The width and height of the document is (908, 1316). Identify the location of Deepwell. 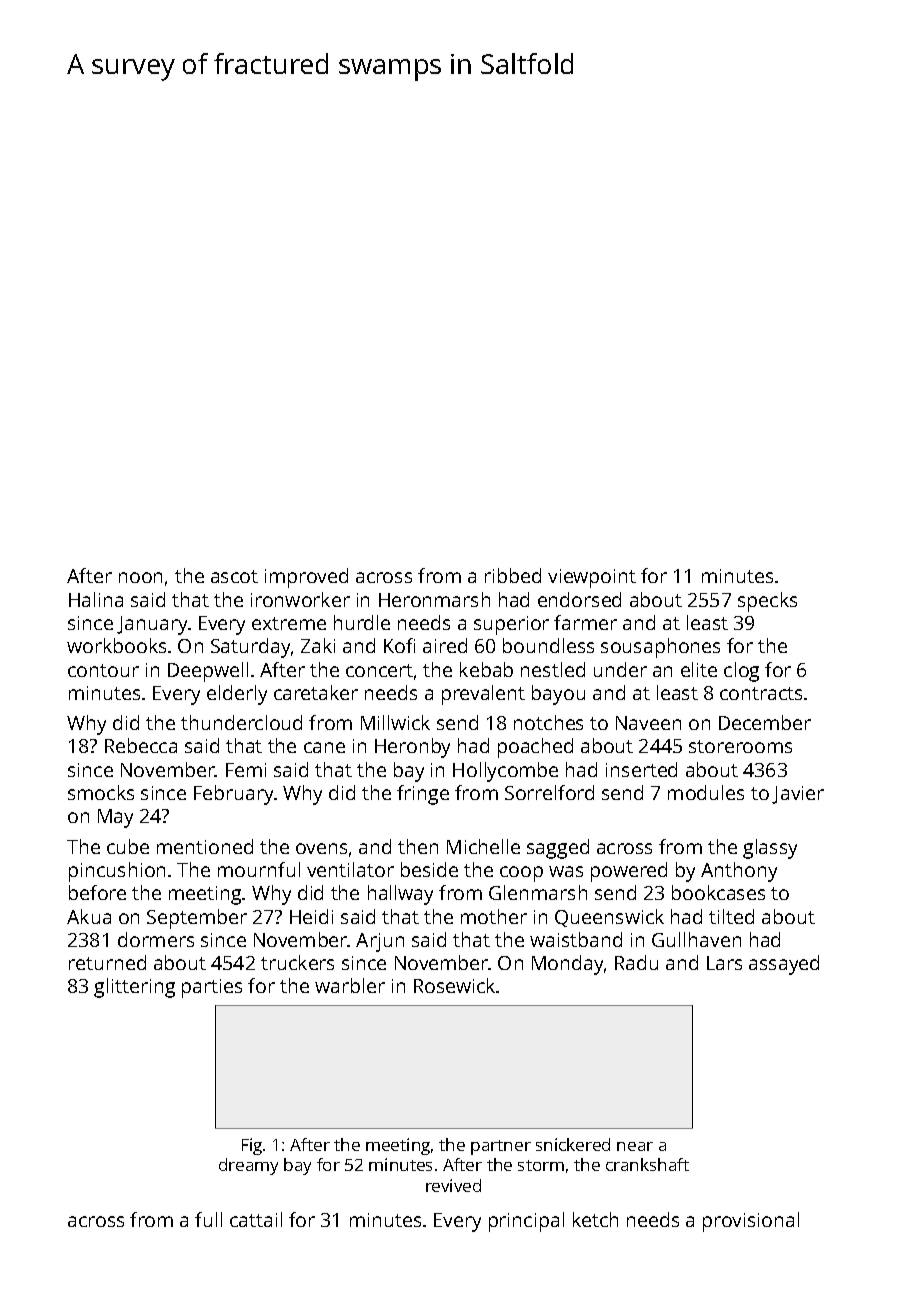
(208, 672).
